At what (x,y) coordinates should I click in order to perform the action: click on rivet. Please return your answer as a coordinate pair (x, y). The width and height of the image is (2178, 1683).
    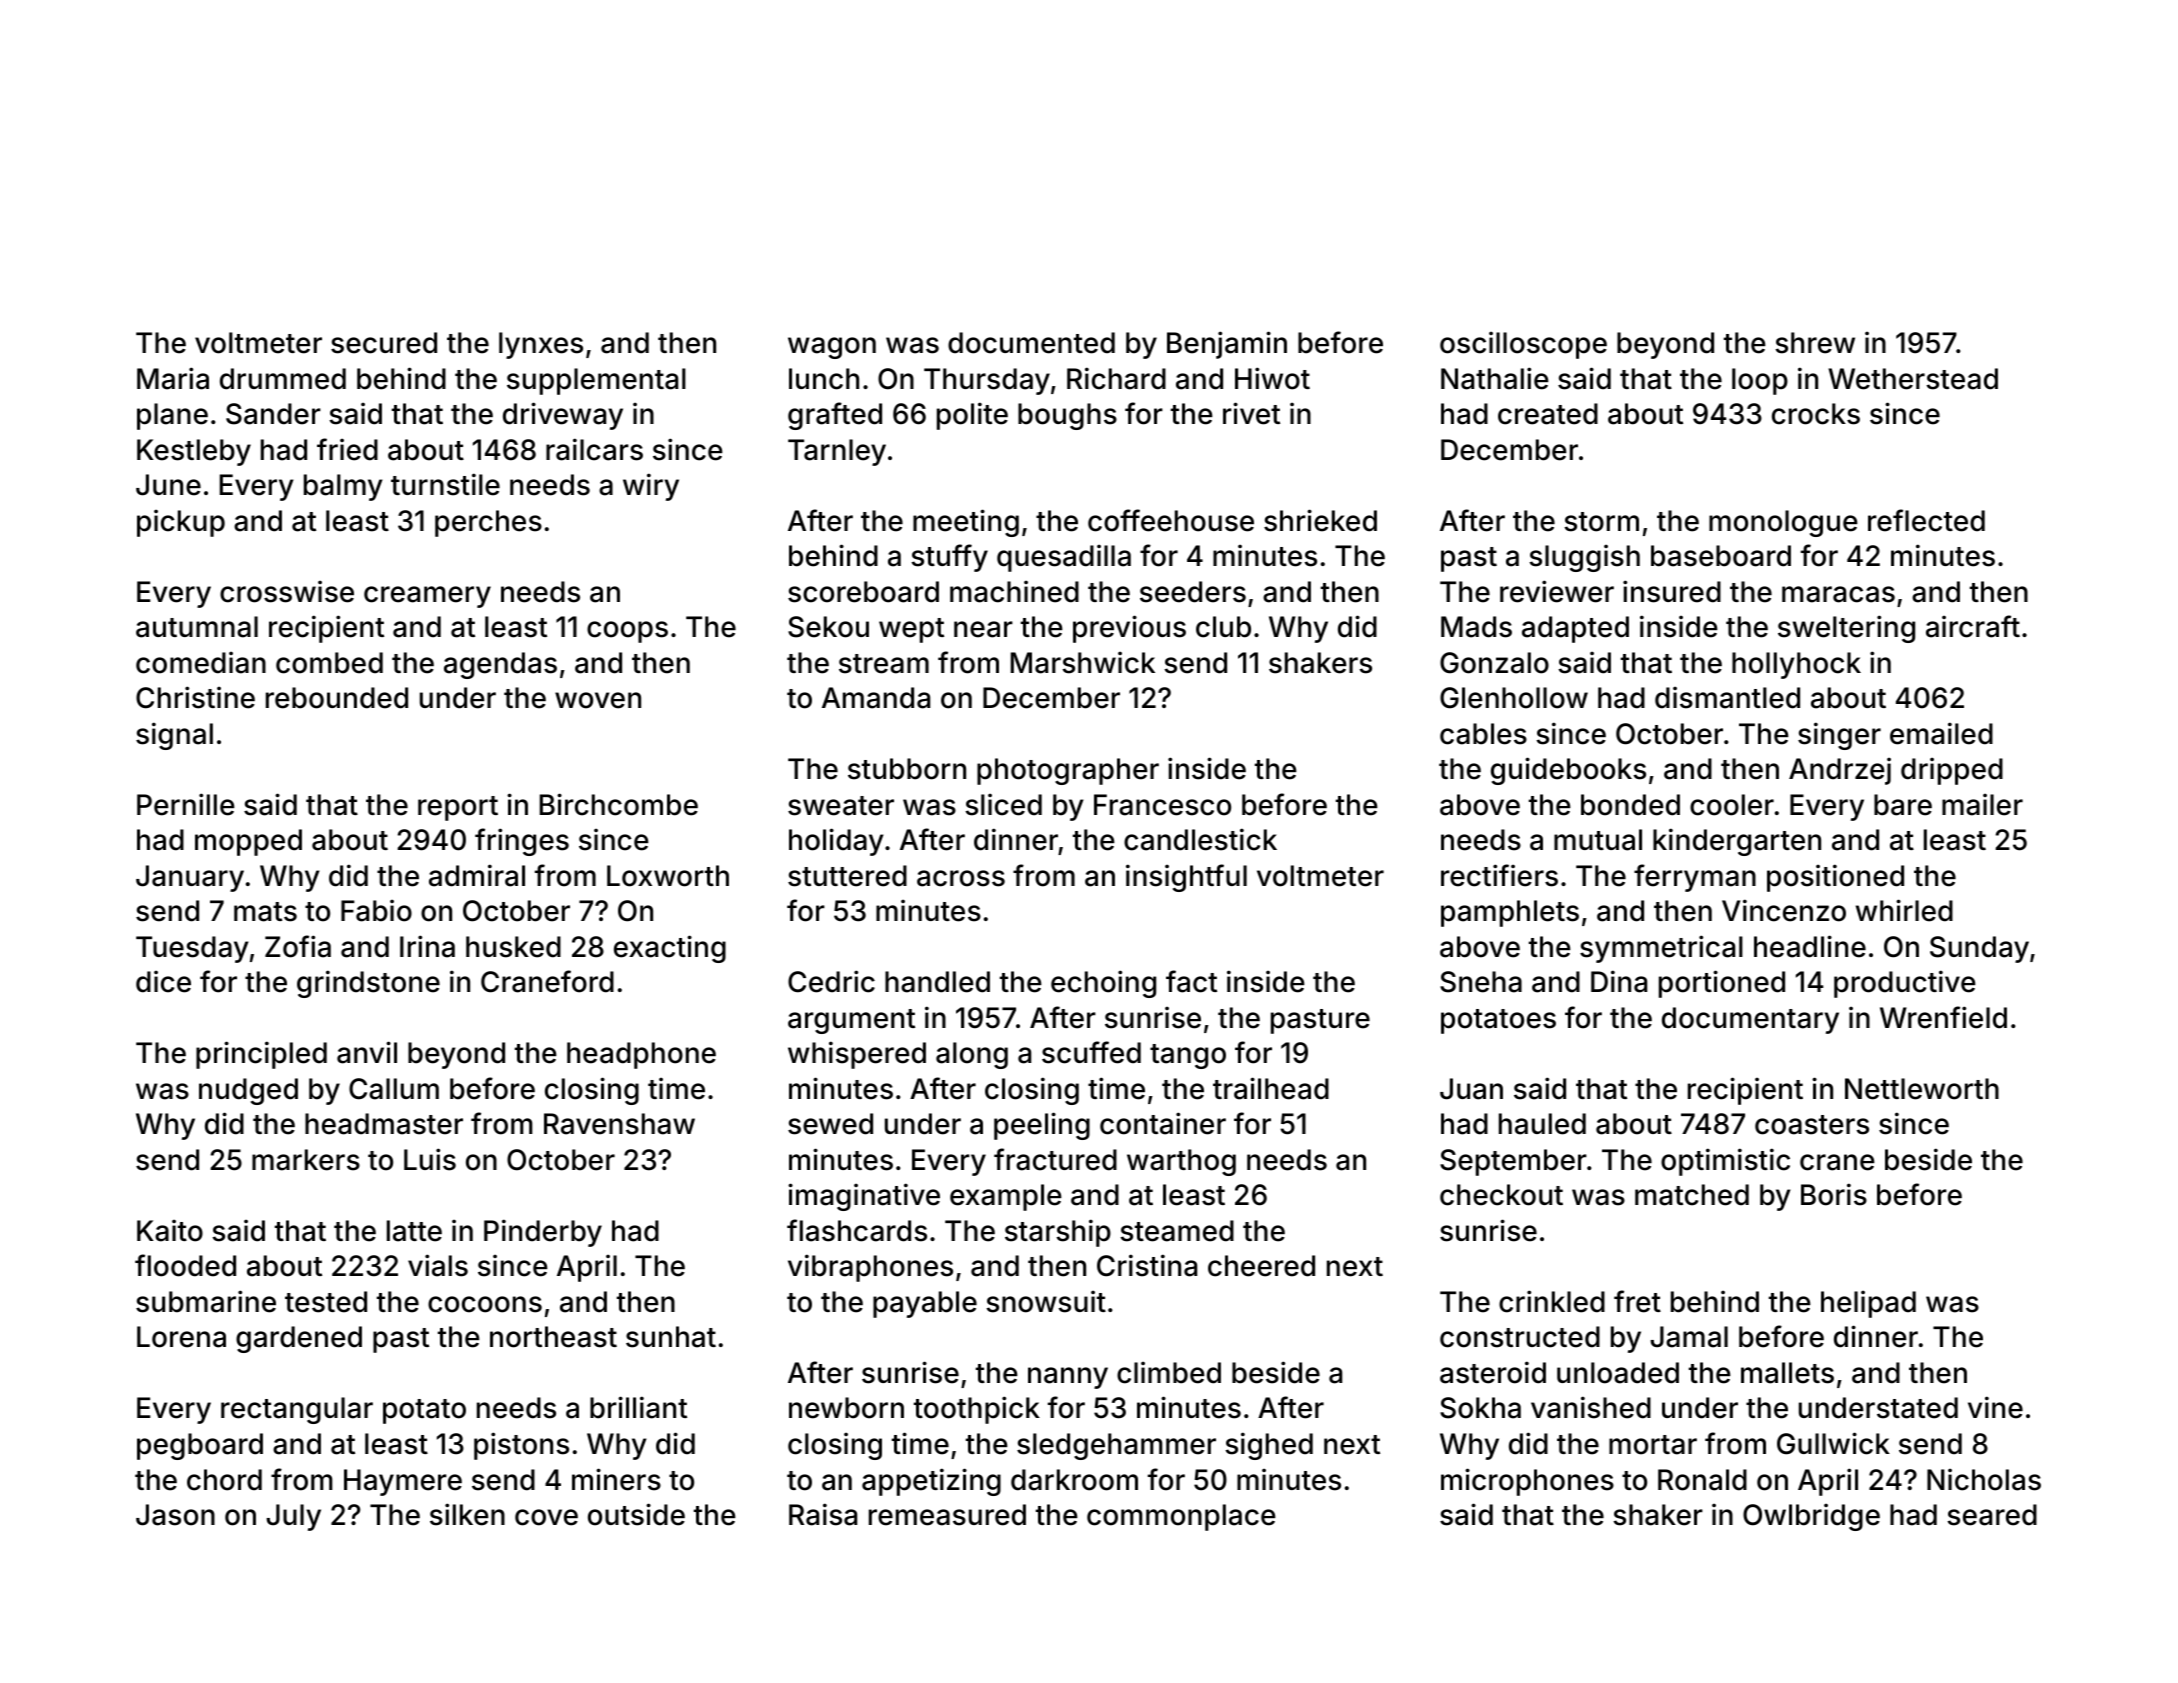
    Looking at the image, I should click on (1251, 413).
